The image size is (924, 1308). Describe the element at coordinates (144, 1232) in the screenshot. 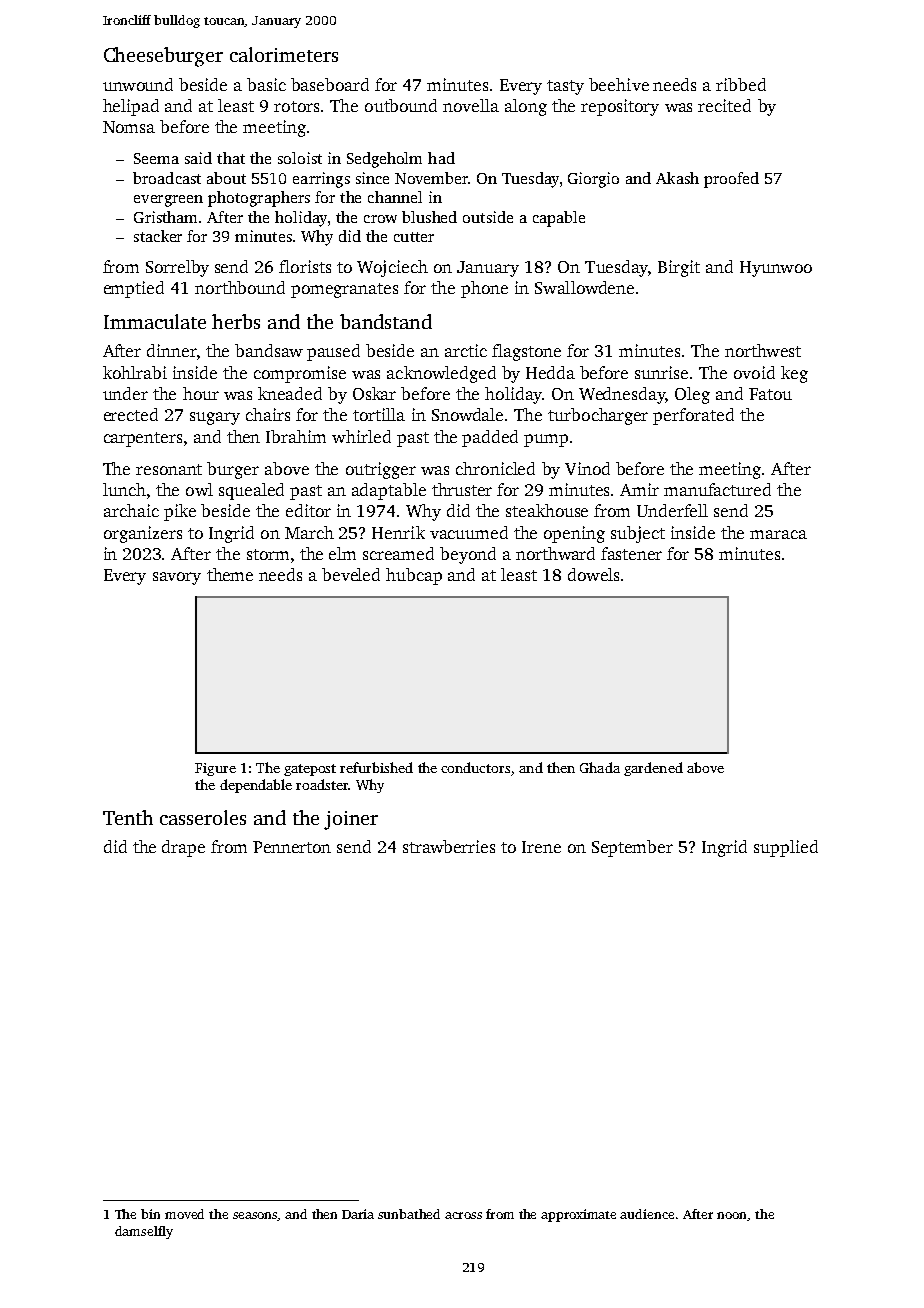

I see `damselfly` at that location.
